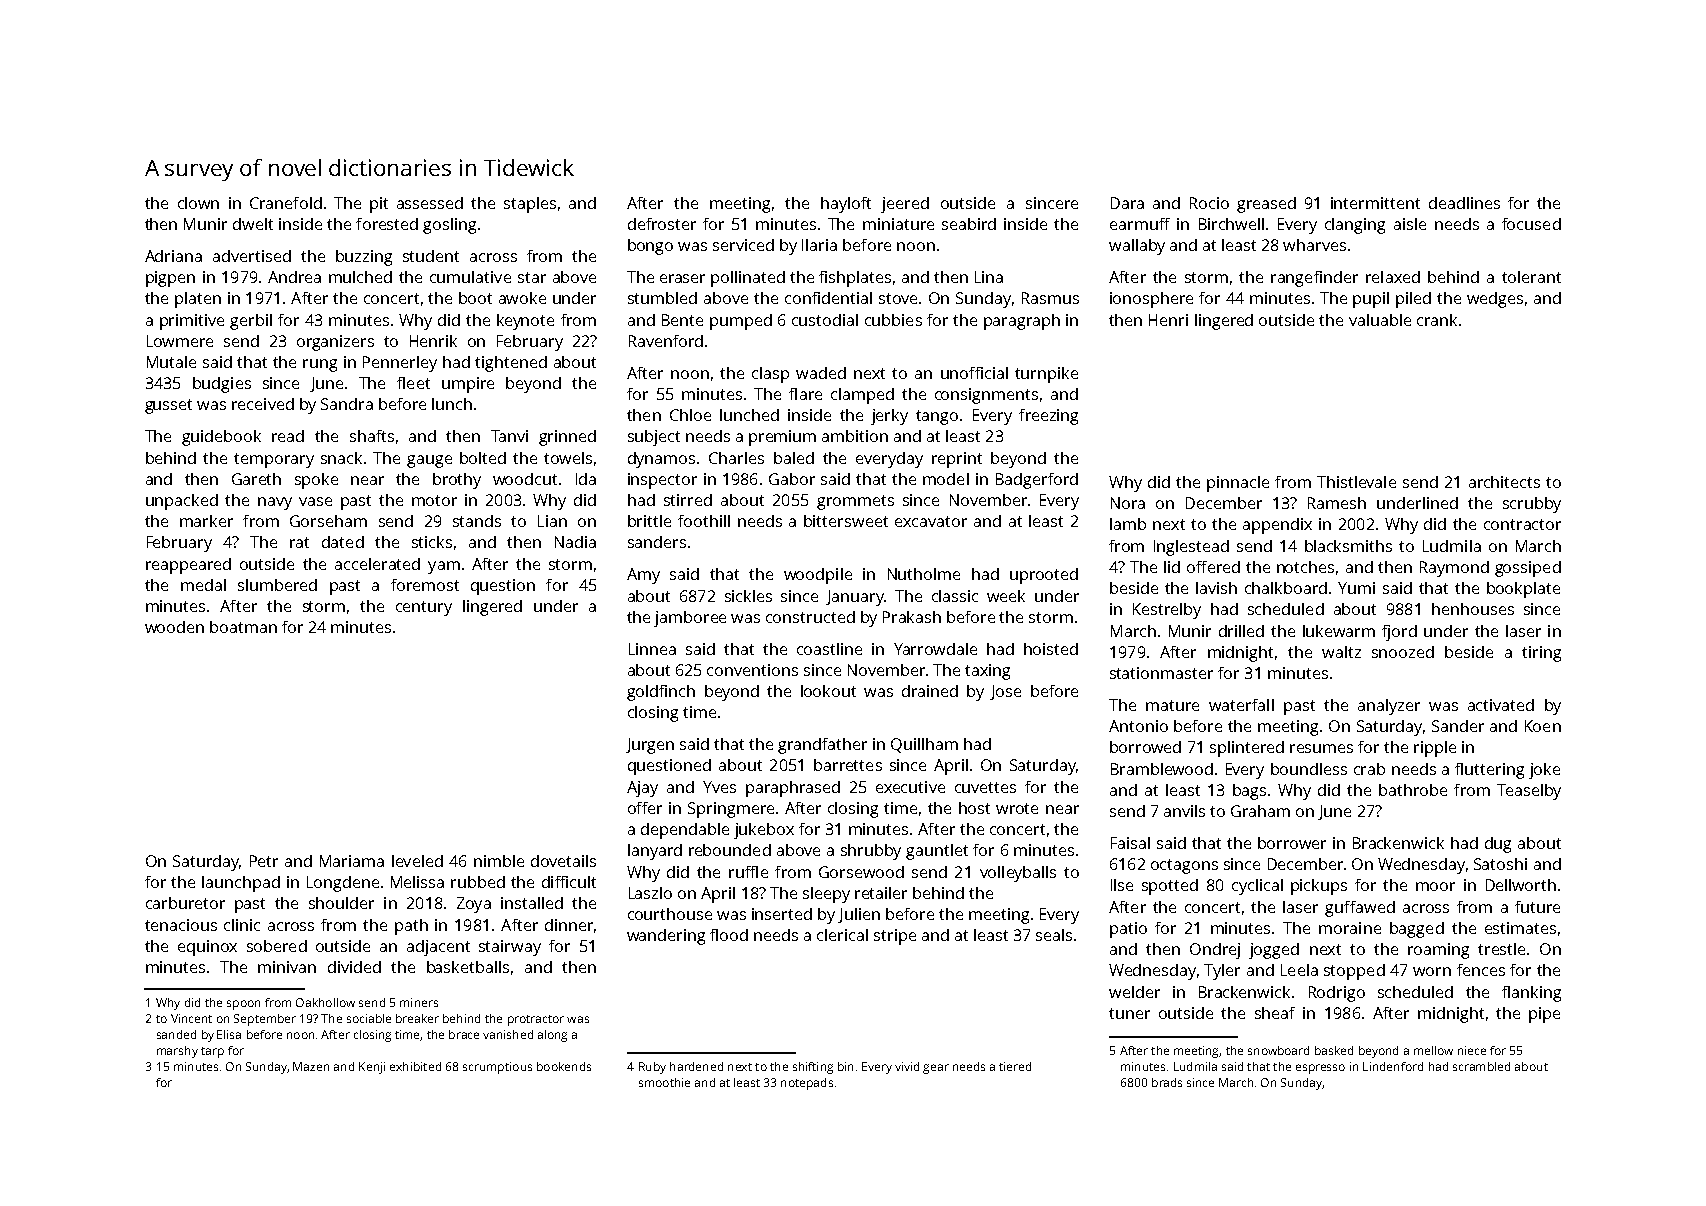 Image resolution: width=1706 pixels, height=1206 pixels. I want to click on Thistlevale, so click(1356, 482).
